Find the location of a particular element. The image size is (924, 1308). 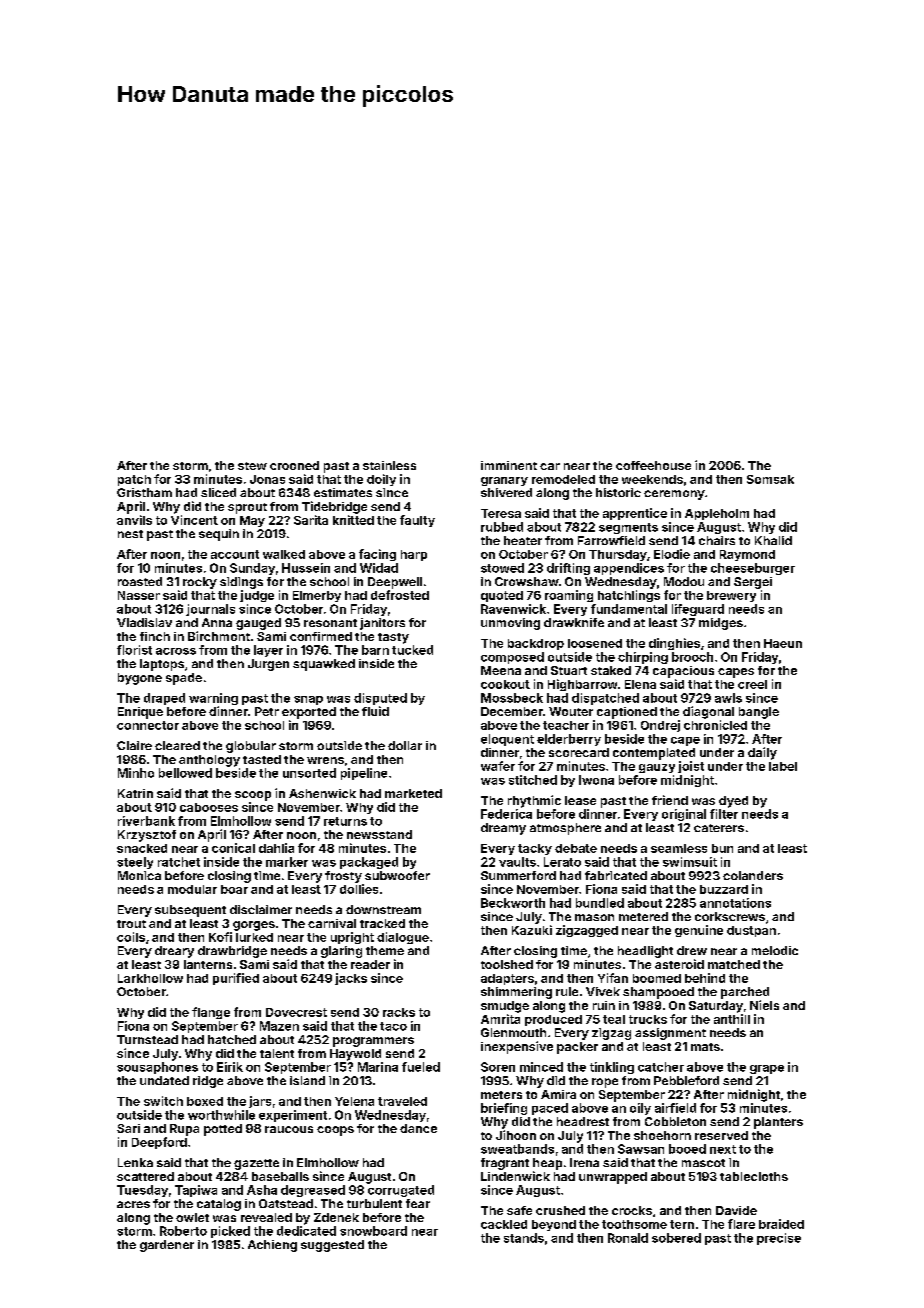

precise is located at coordinates (779, 1239).
